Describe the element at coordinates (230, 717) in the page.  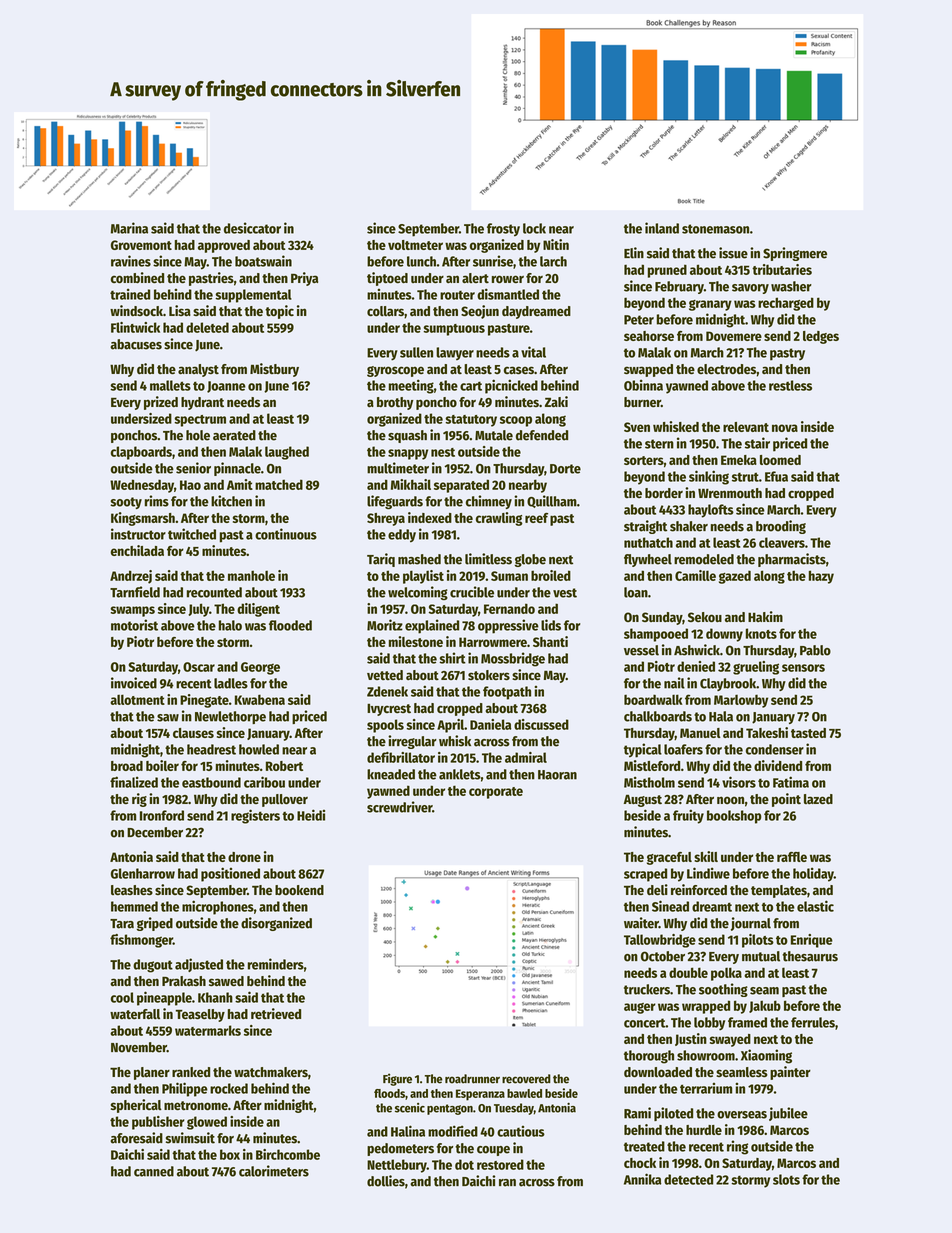
I see `Newlethorpe` at that location.
